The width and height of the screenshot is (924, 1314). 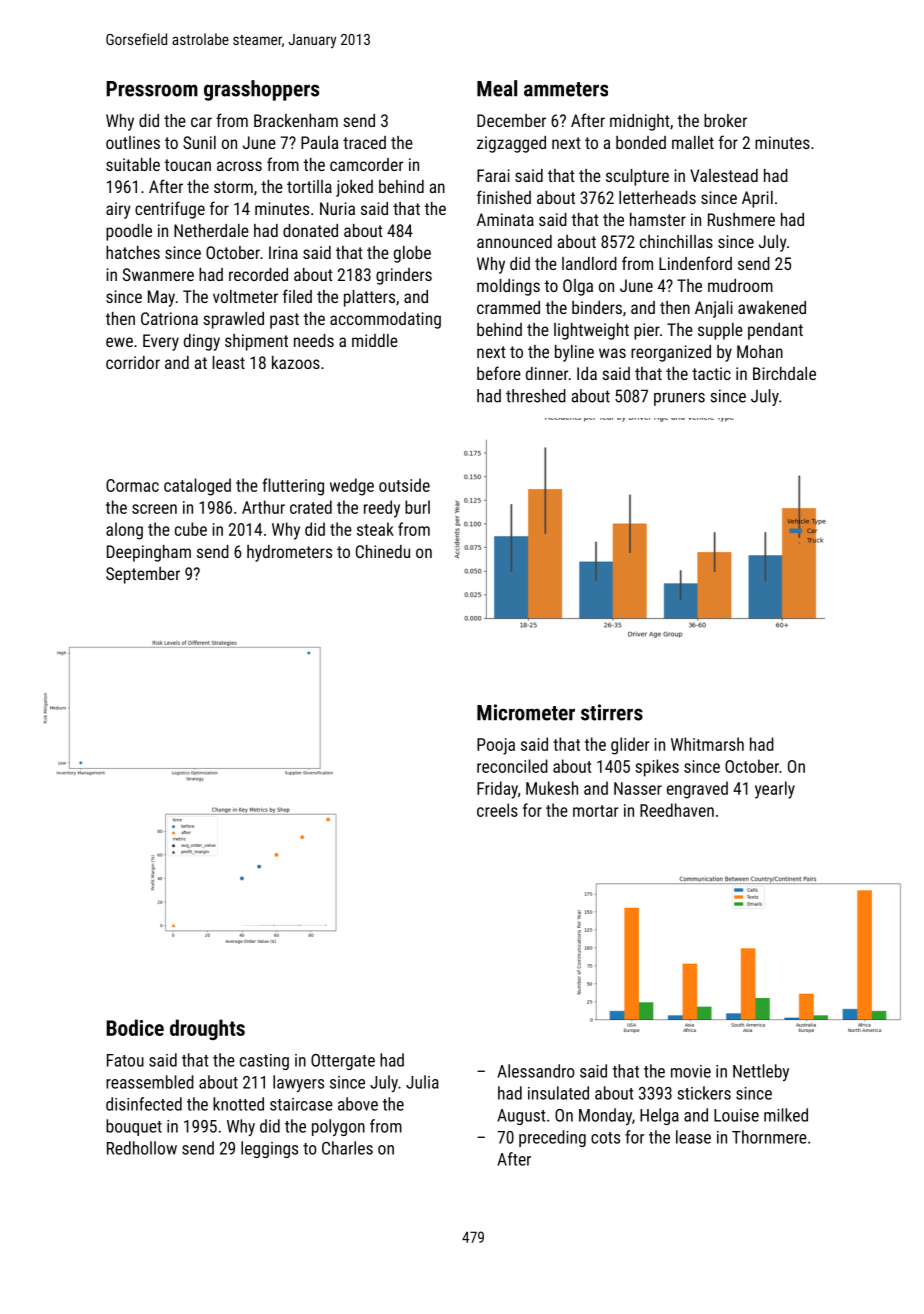 I want to click on grinders, so click(x=404, y=276).
